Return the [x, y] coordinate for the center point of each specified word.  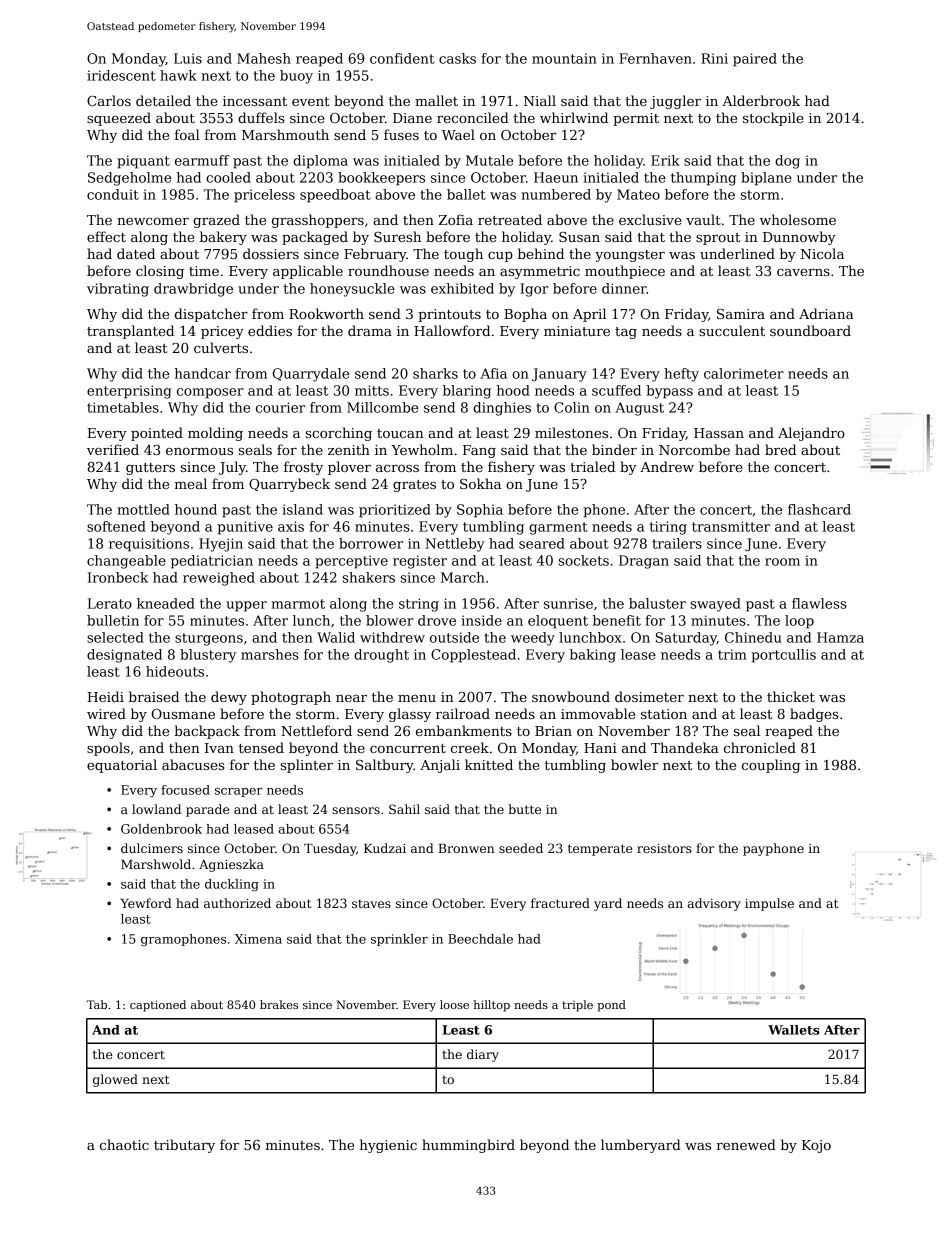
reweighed [219, 579]
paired [755, 60]
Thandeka [685, 747]
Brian [553, 731]
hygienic [388, 1146]
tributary [184, 1146]
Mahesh [264, 58]
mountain [564, 58]
